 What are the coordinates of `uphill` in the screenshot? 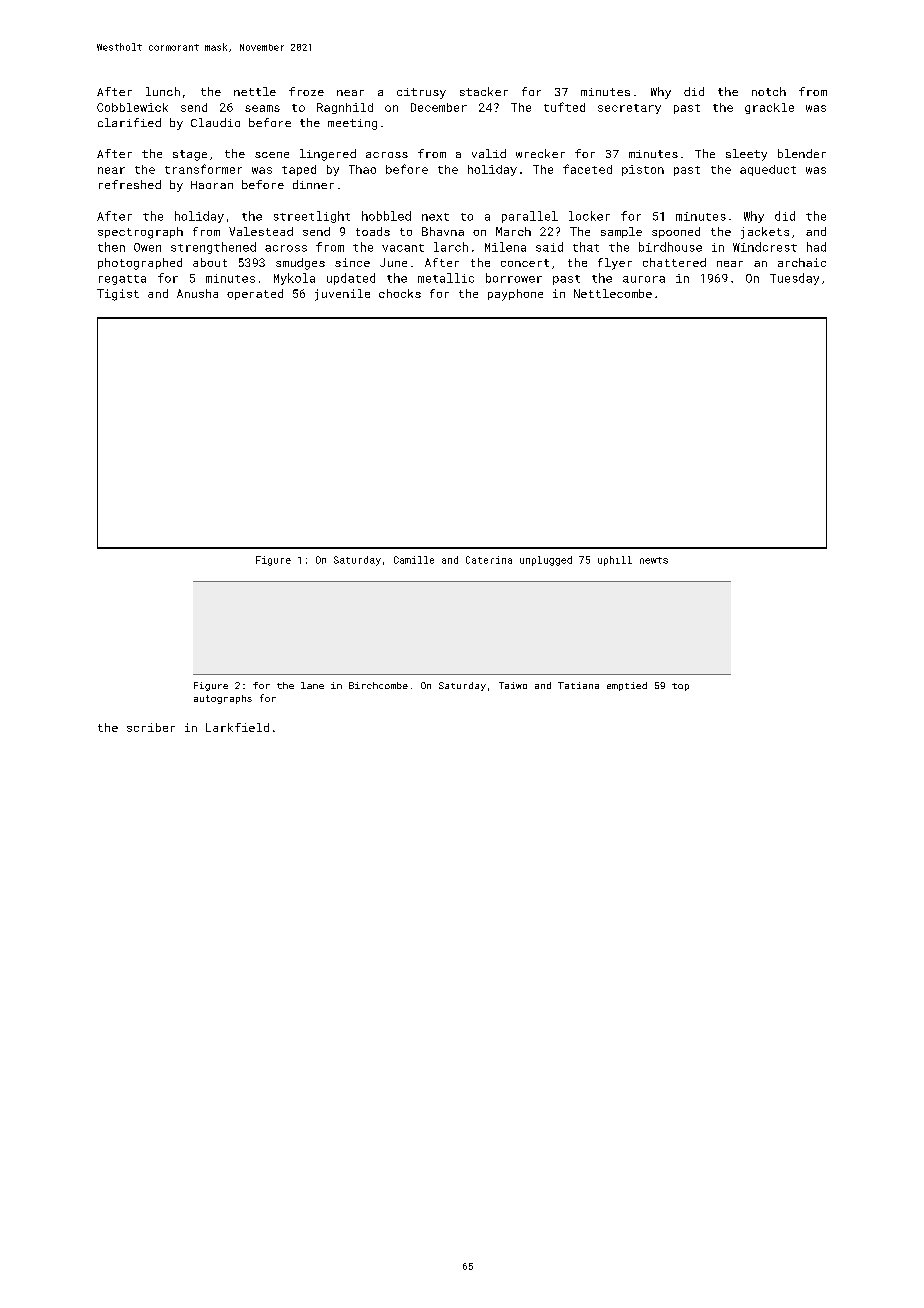 It's located at (615, 561).
